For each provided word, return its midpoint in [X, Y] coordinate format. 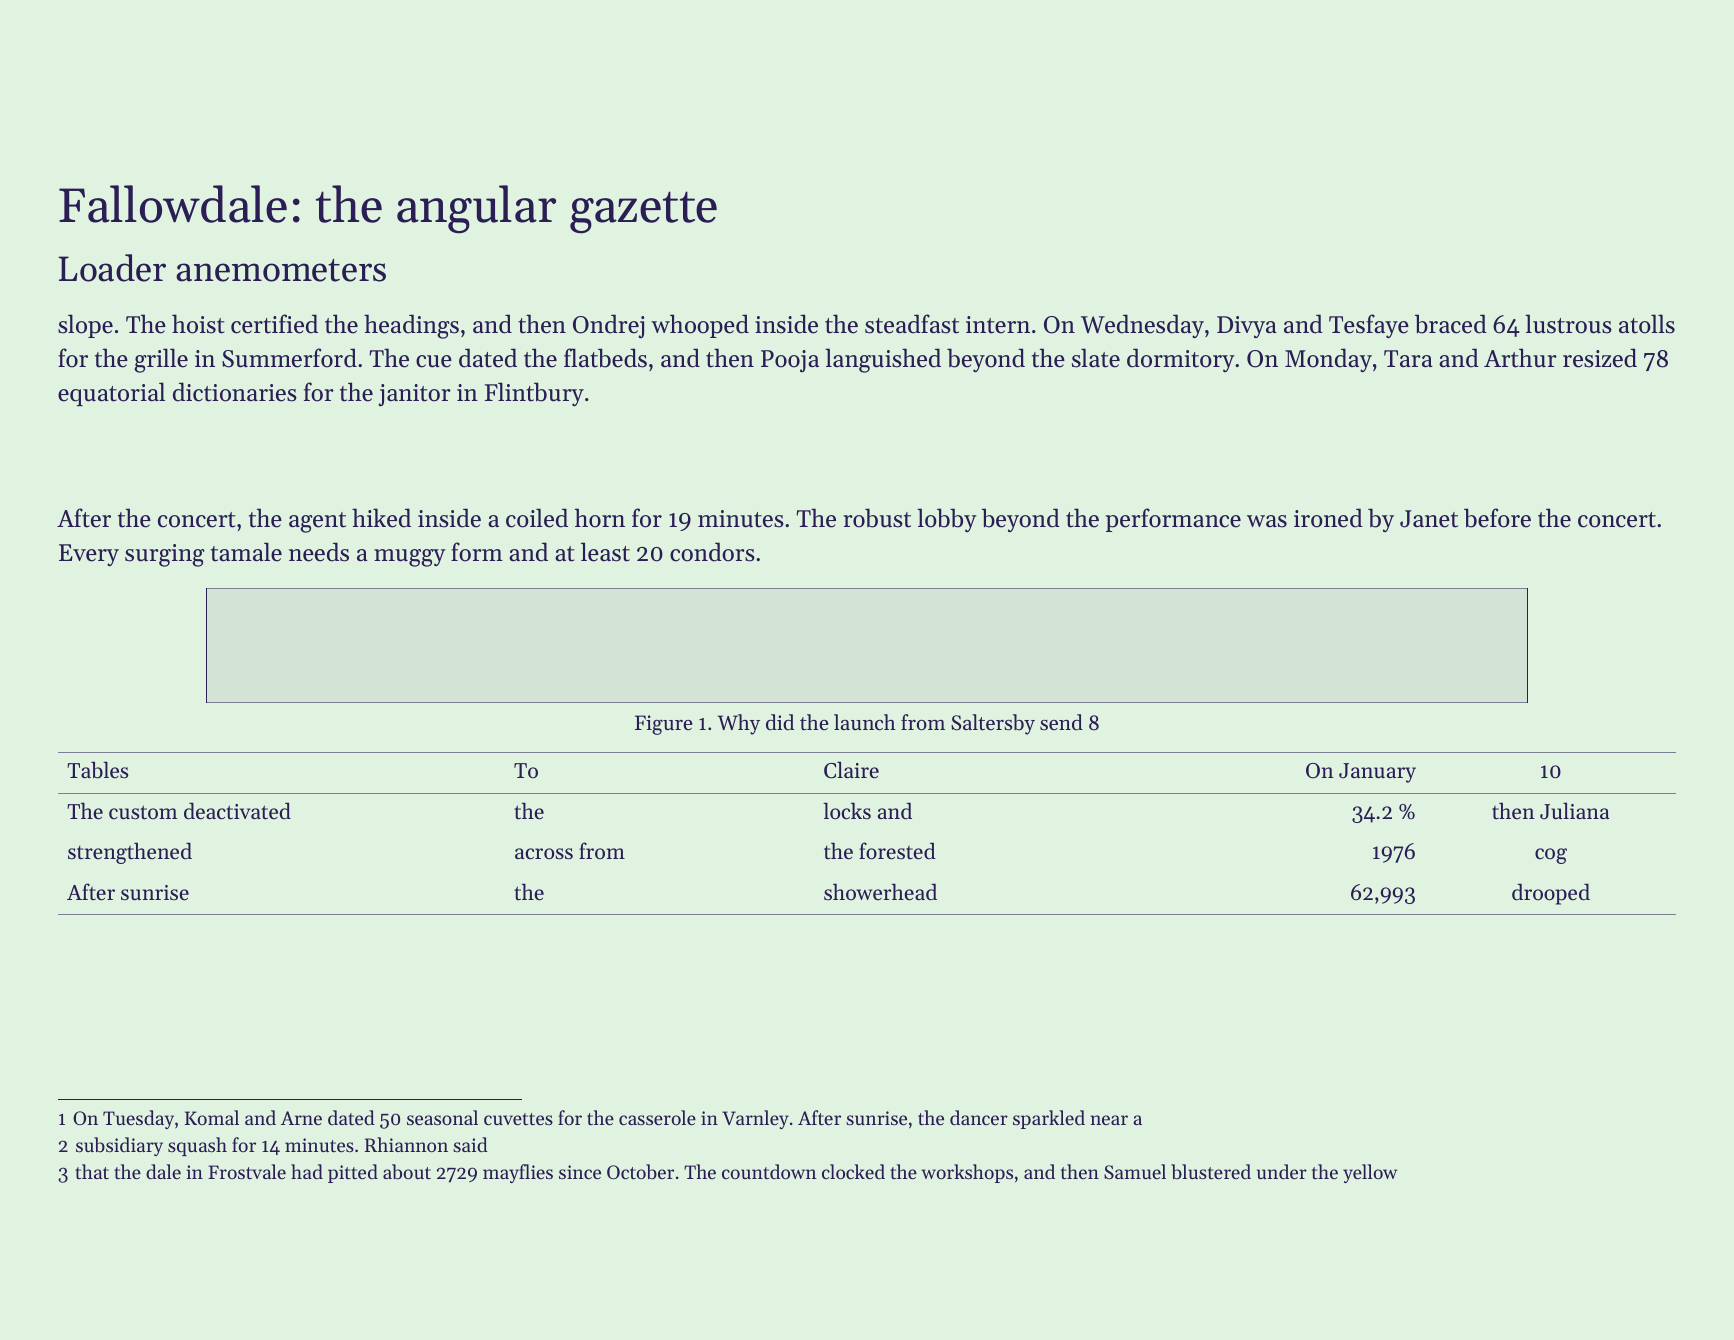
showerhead [880, 892]
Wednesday [1142, 326]
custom [143, 812]
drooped [1551, 894]
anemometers [281, 270]
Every [89, 555]
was [1267, 521]
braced [1451, 324]
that [92, 1171]
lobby [947, 520]
